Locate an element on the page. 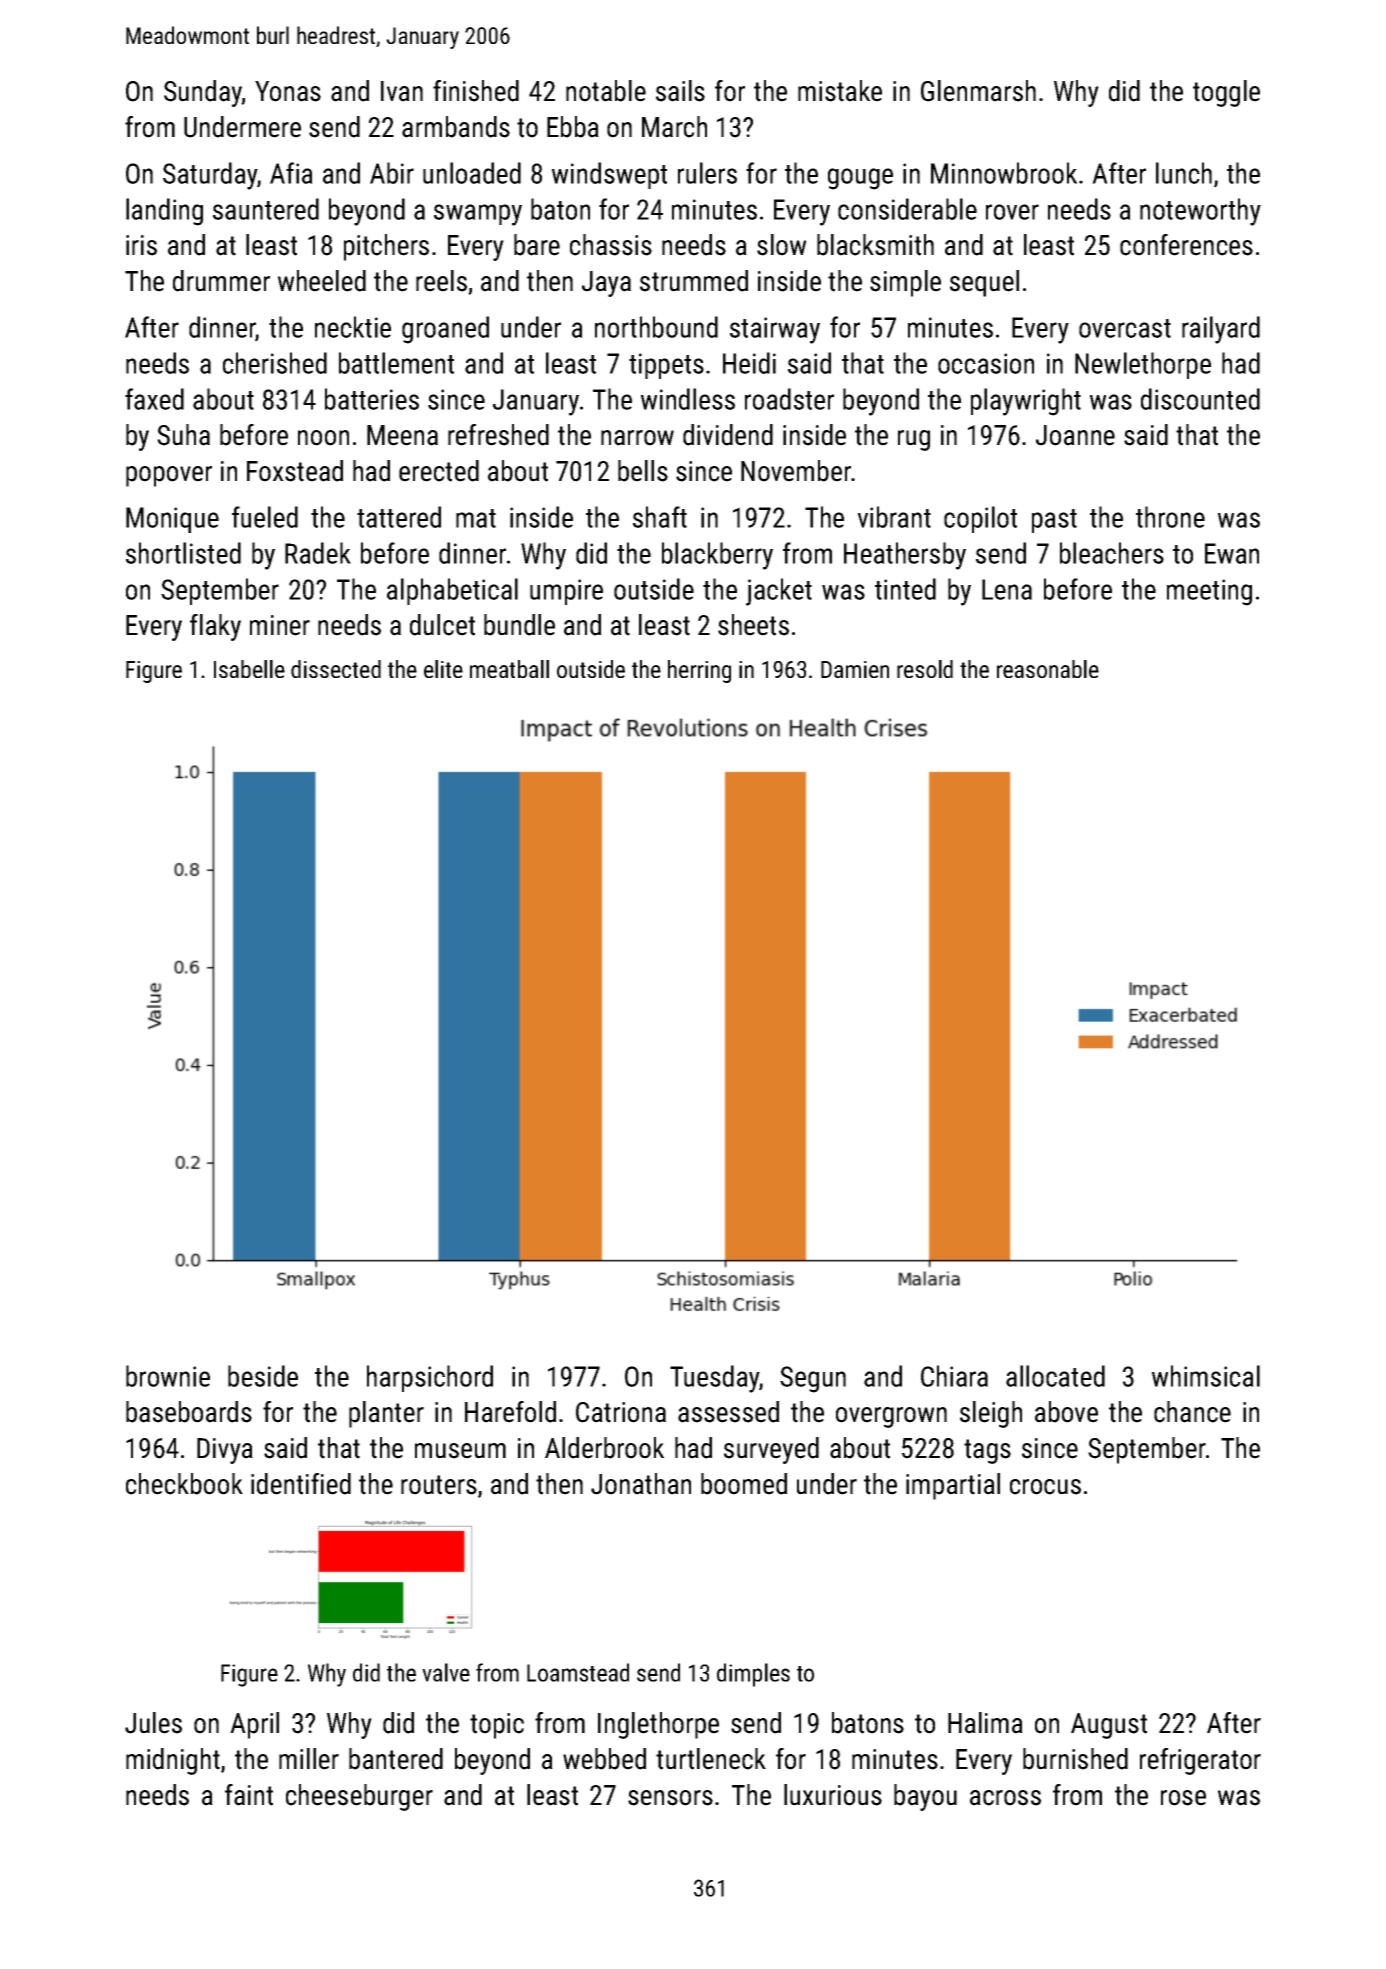  finished is located at coordinates (476, 91).
